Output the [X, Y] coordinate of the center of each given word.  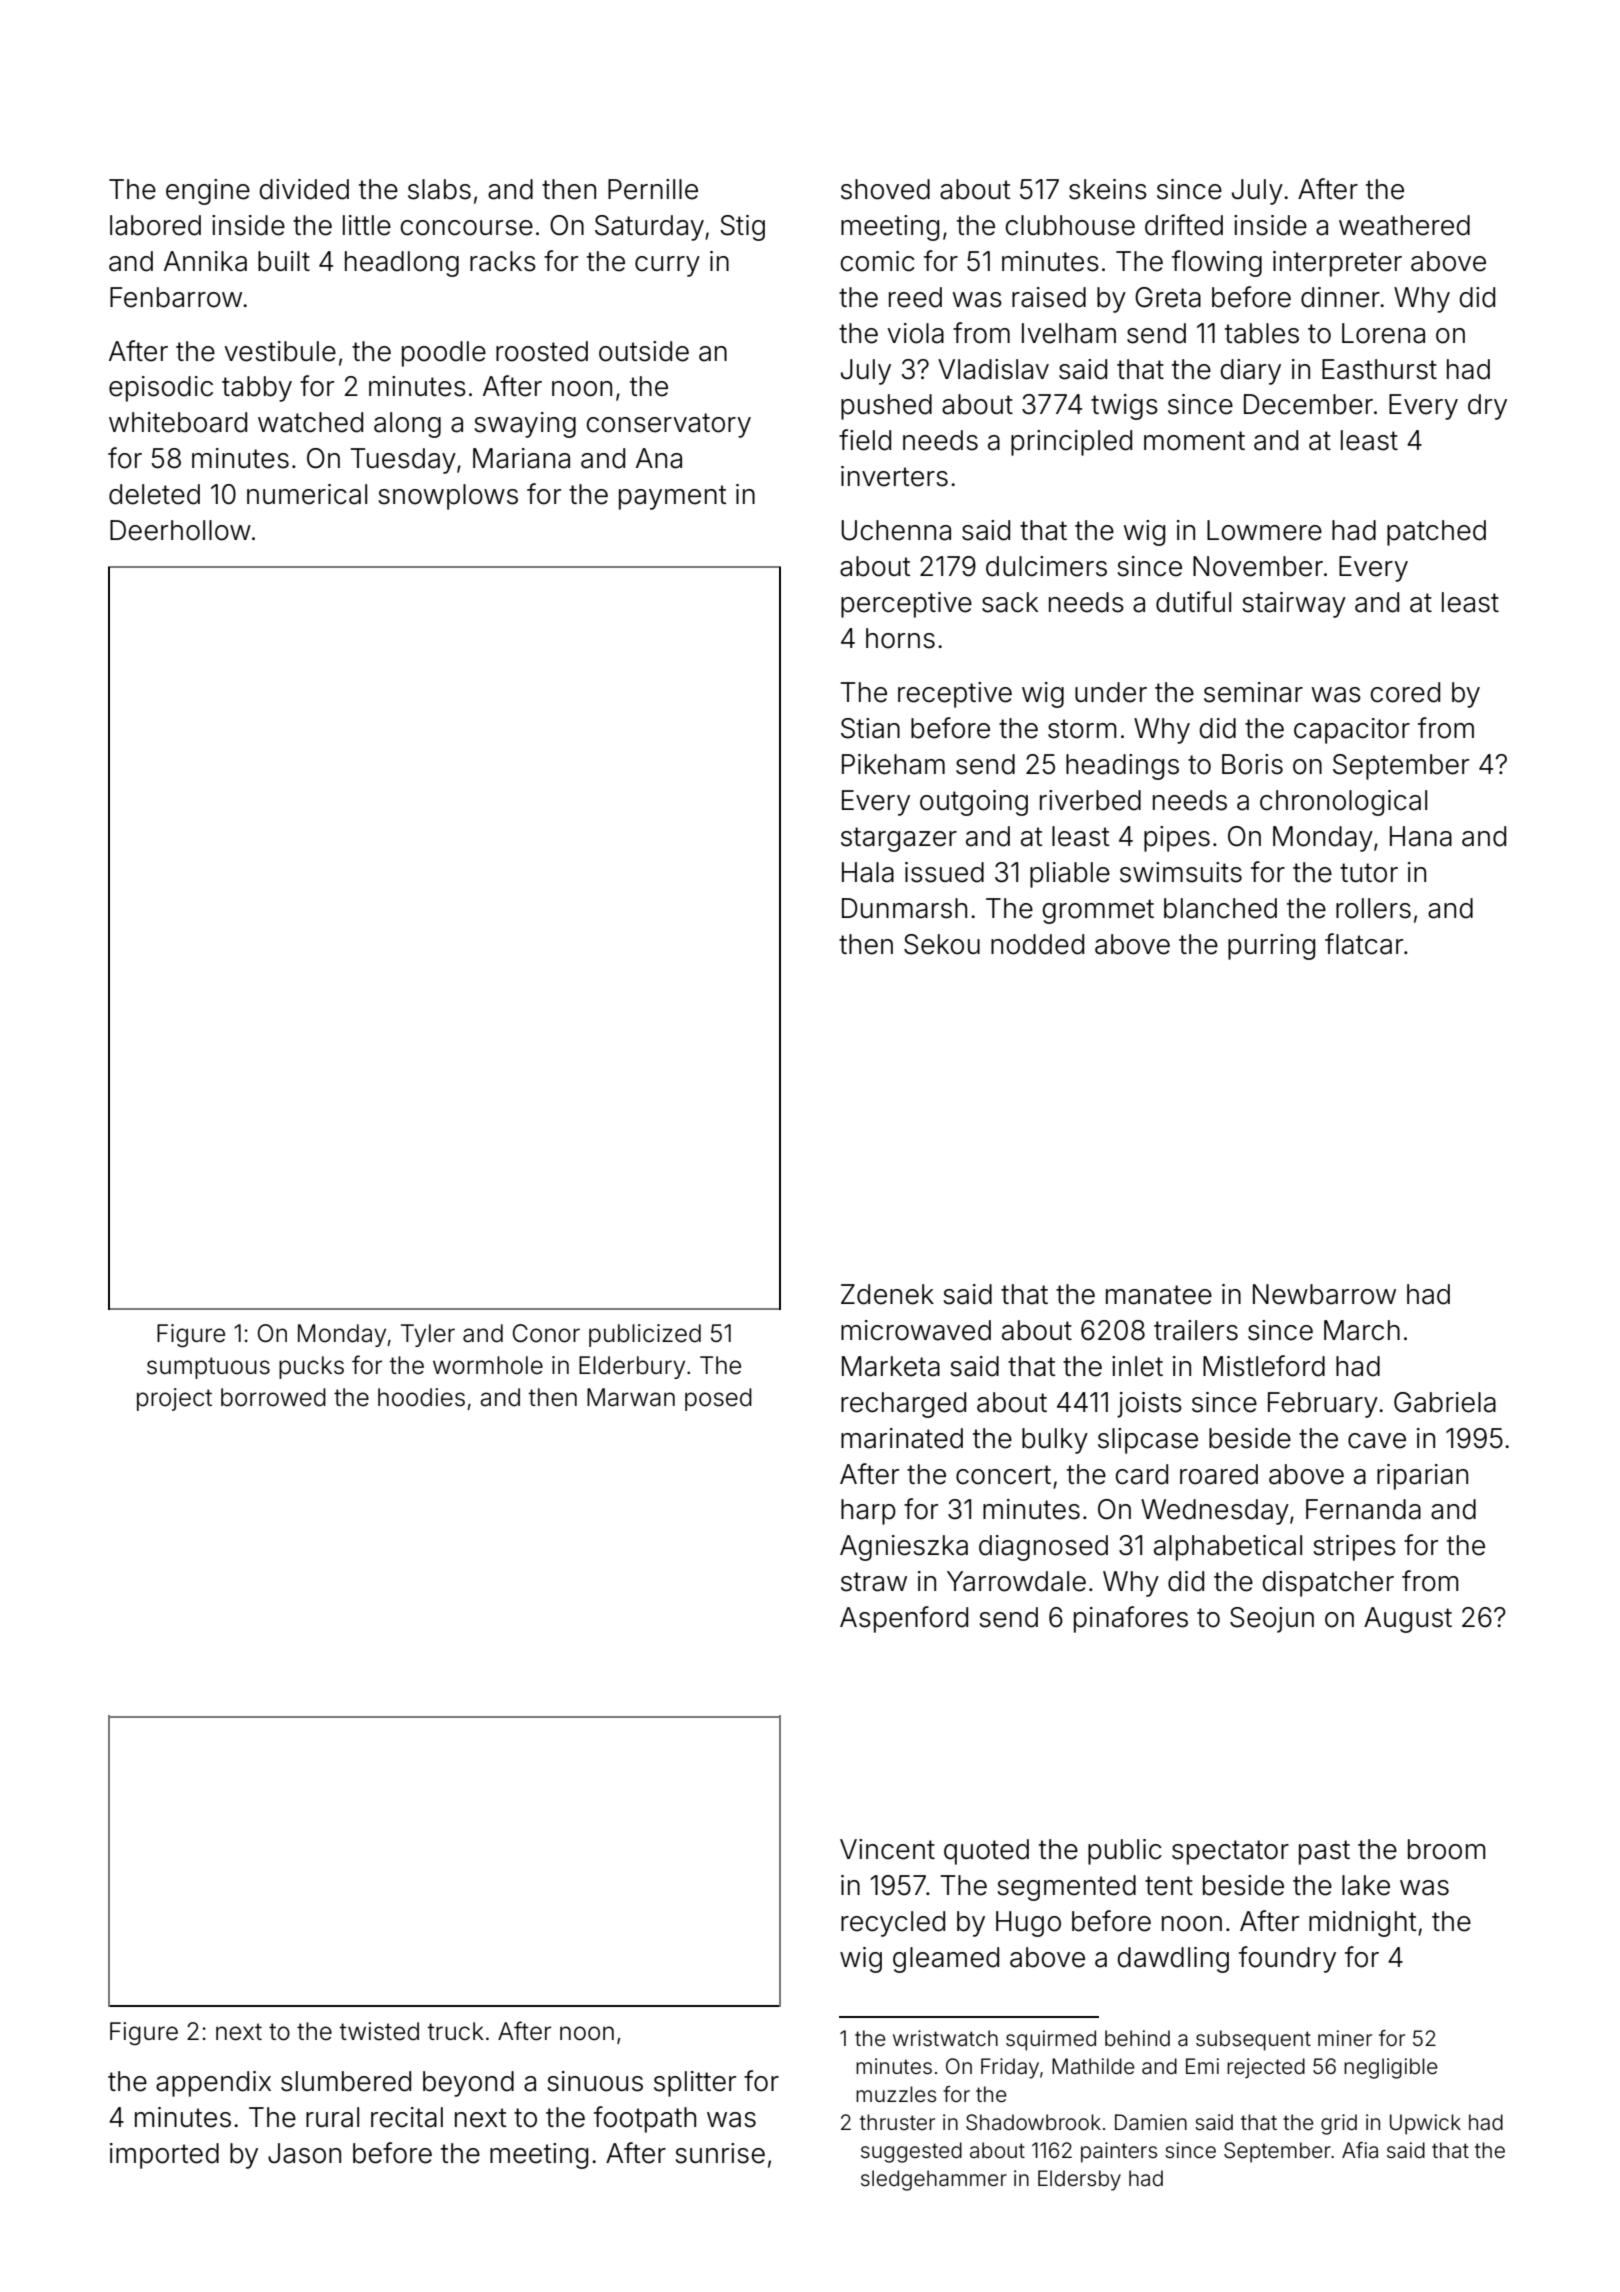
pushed [886, 407]
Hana [1421, 836]
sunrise [720, 2153]
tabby [257, 389]
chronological [1343, 803]
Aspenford [904, 1619]
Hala [868, 872]
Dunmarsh [904, 908]
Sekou [942, 944]
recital [407, 2117]
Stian [870, 728]
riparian [1422, 1477]
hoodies [421, 1397]
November [1258, 566]
